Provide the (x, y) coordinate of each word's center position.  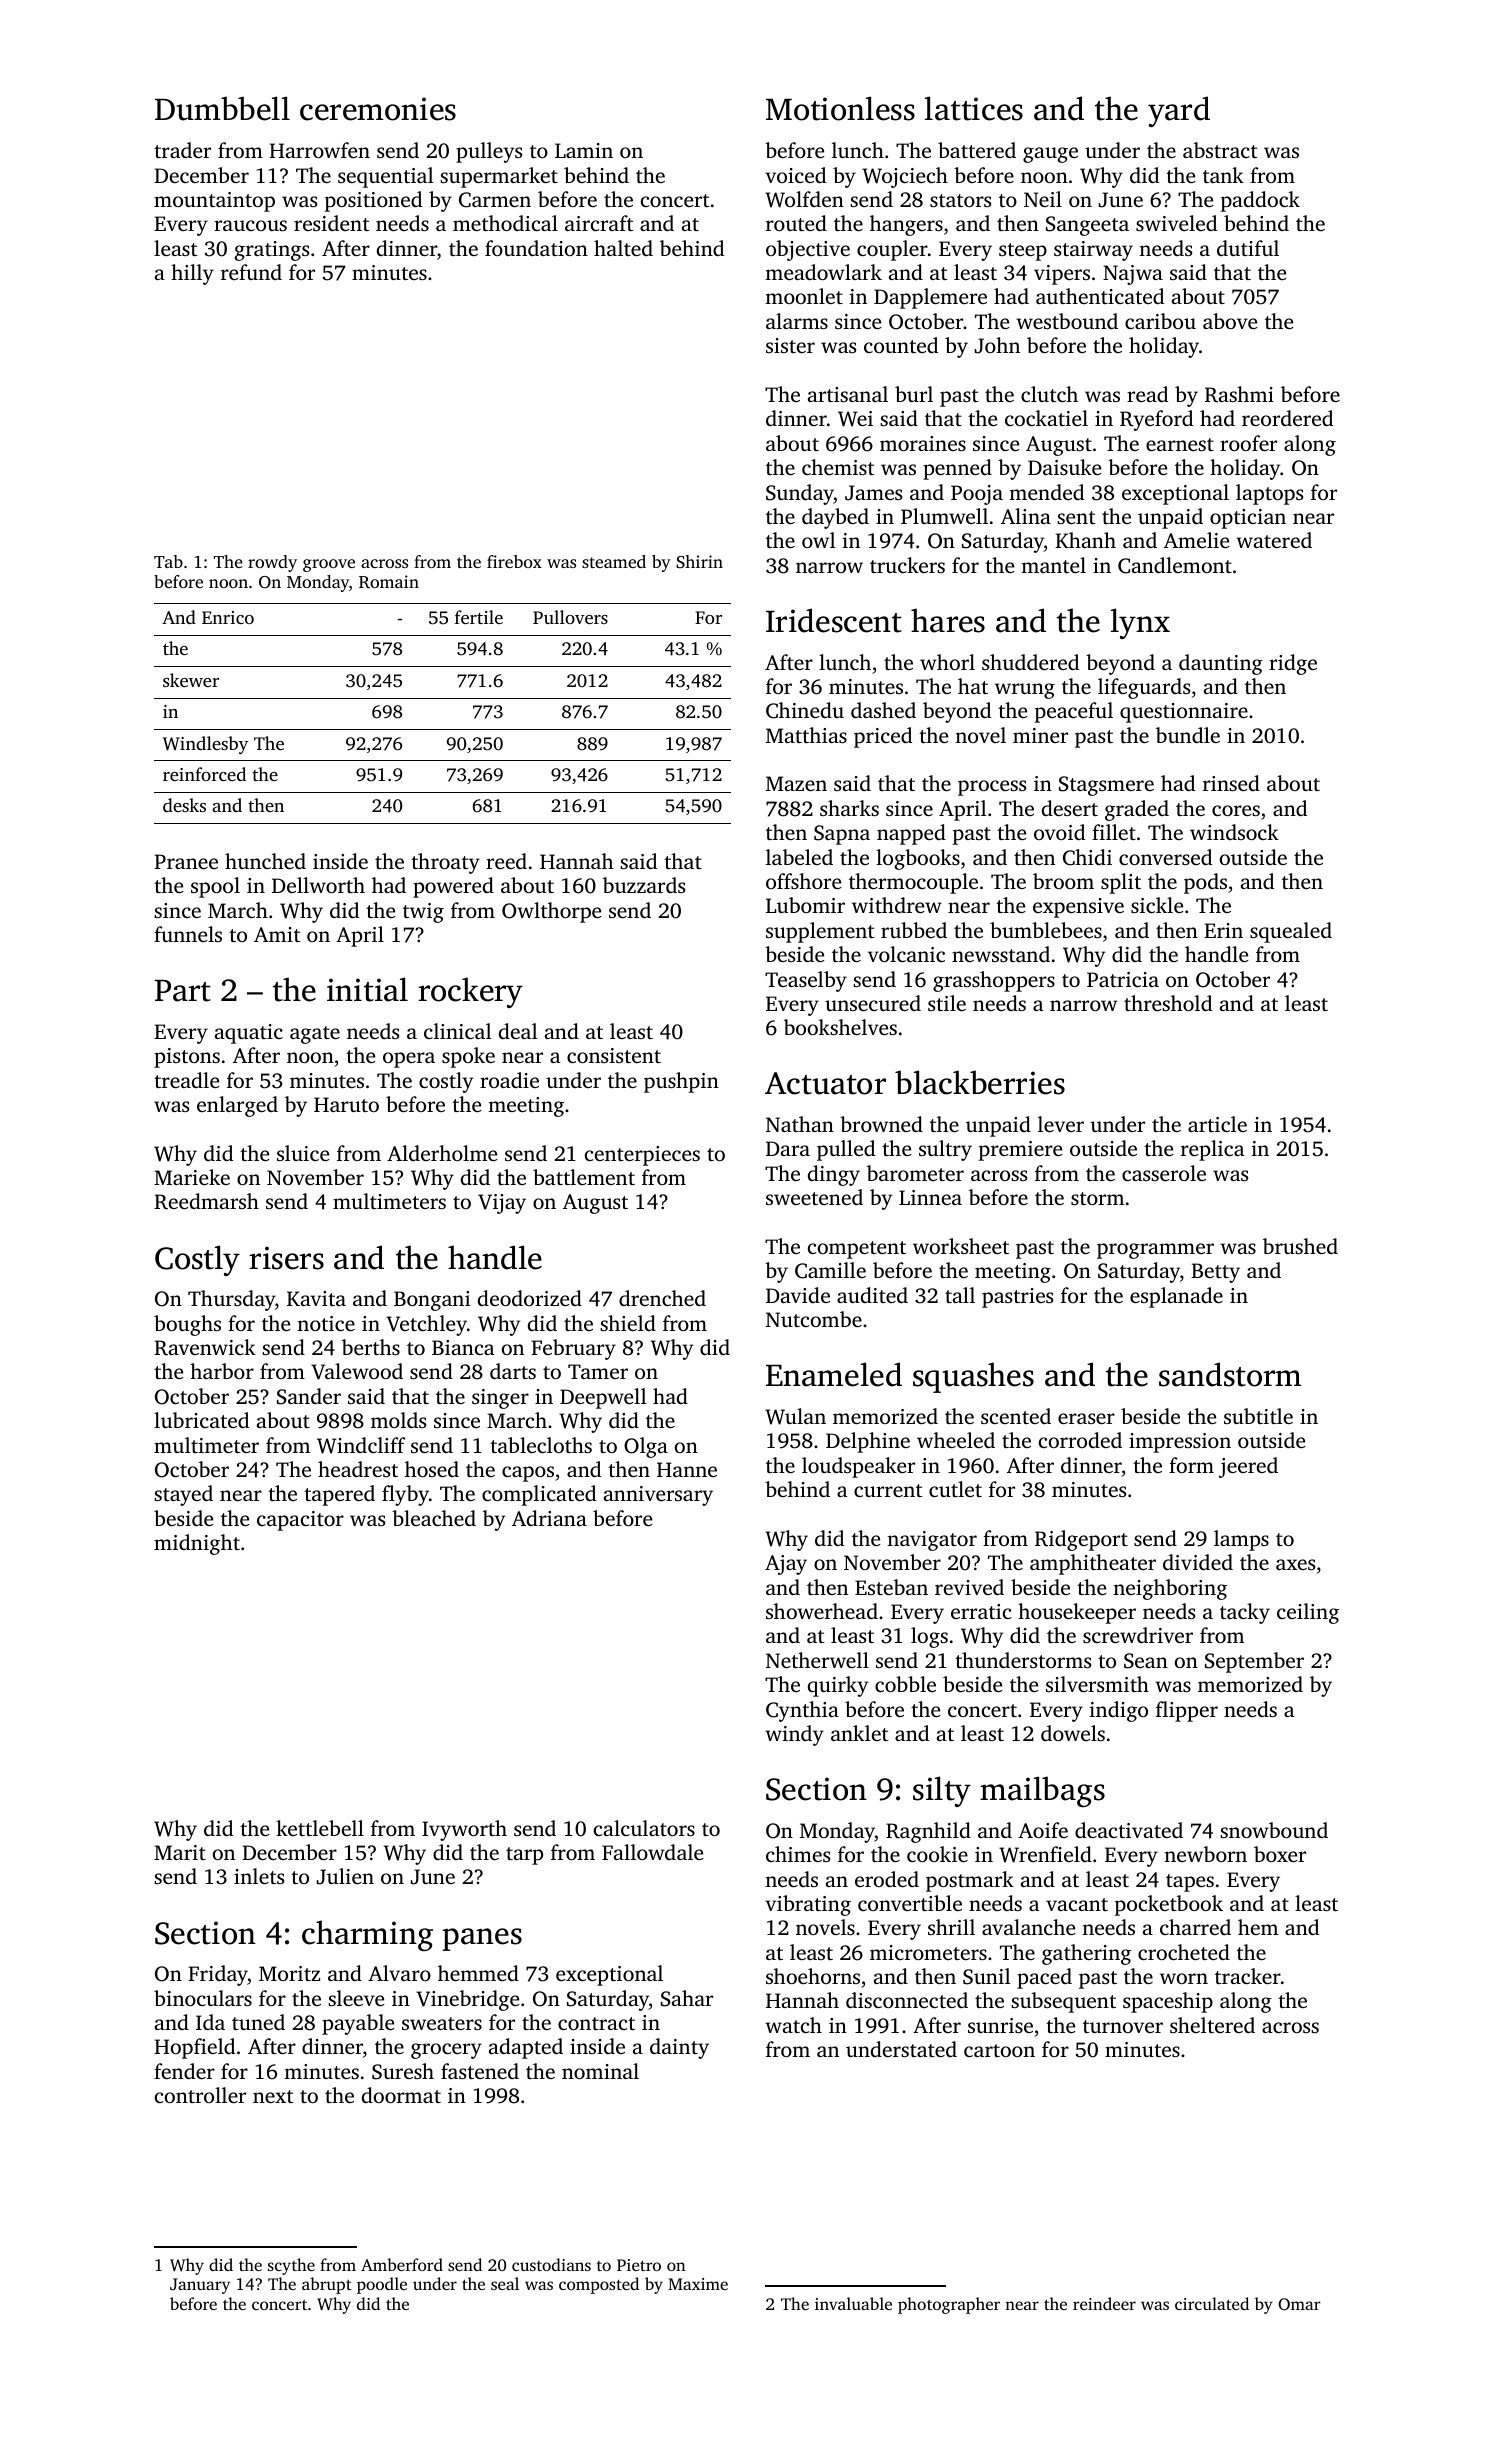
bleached (434, 1518)
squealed (1291, 932)
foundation (536, 248)
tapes (1190, 1883)
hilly (192, 274)
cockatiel (1046, 418)
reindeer (1104, 2303)
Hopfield (194, 2048)
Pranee (186, 861)
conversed (1165, 857)
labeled (799, 857)
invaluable (853, 2303)
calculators (644, 1828)
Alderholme (442, 1153)
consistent (614, 1055)
